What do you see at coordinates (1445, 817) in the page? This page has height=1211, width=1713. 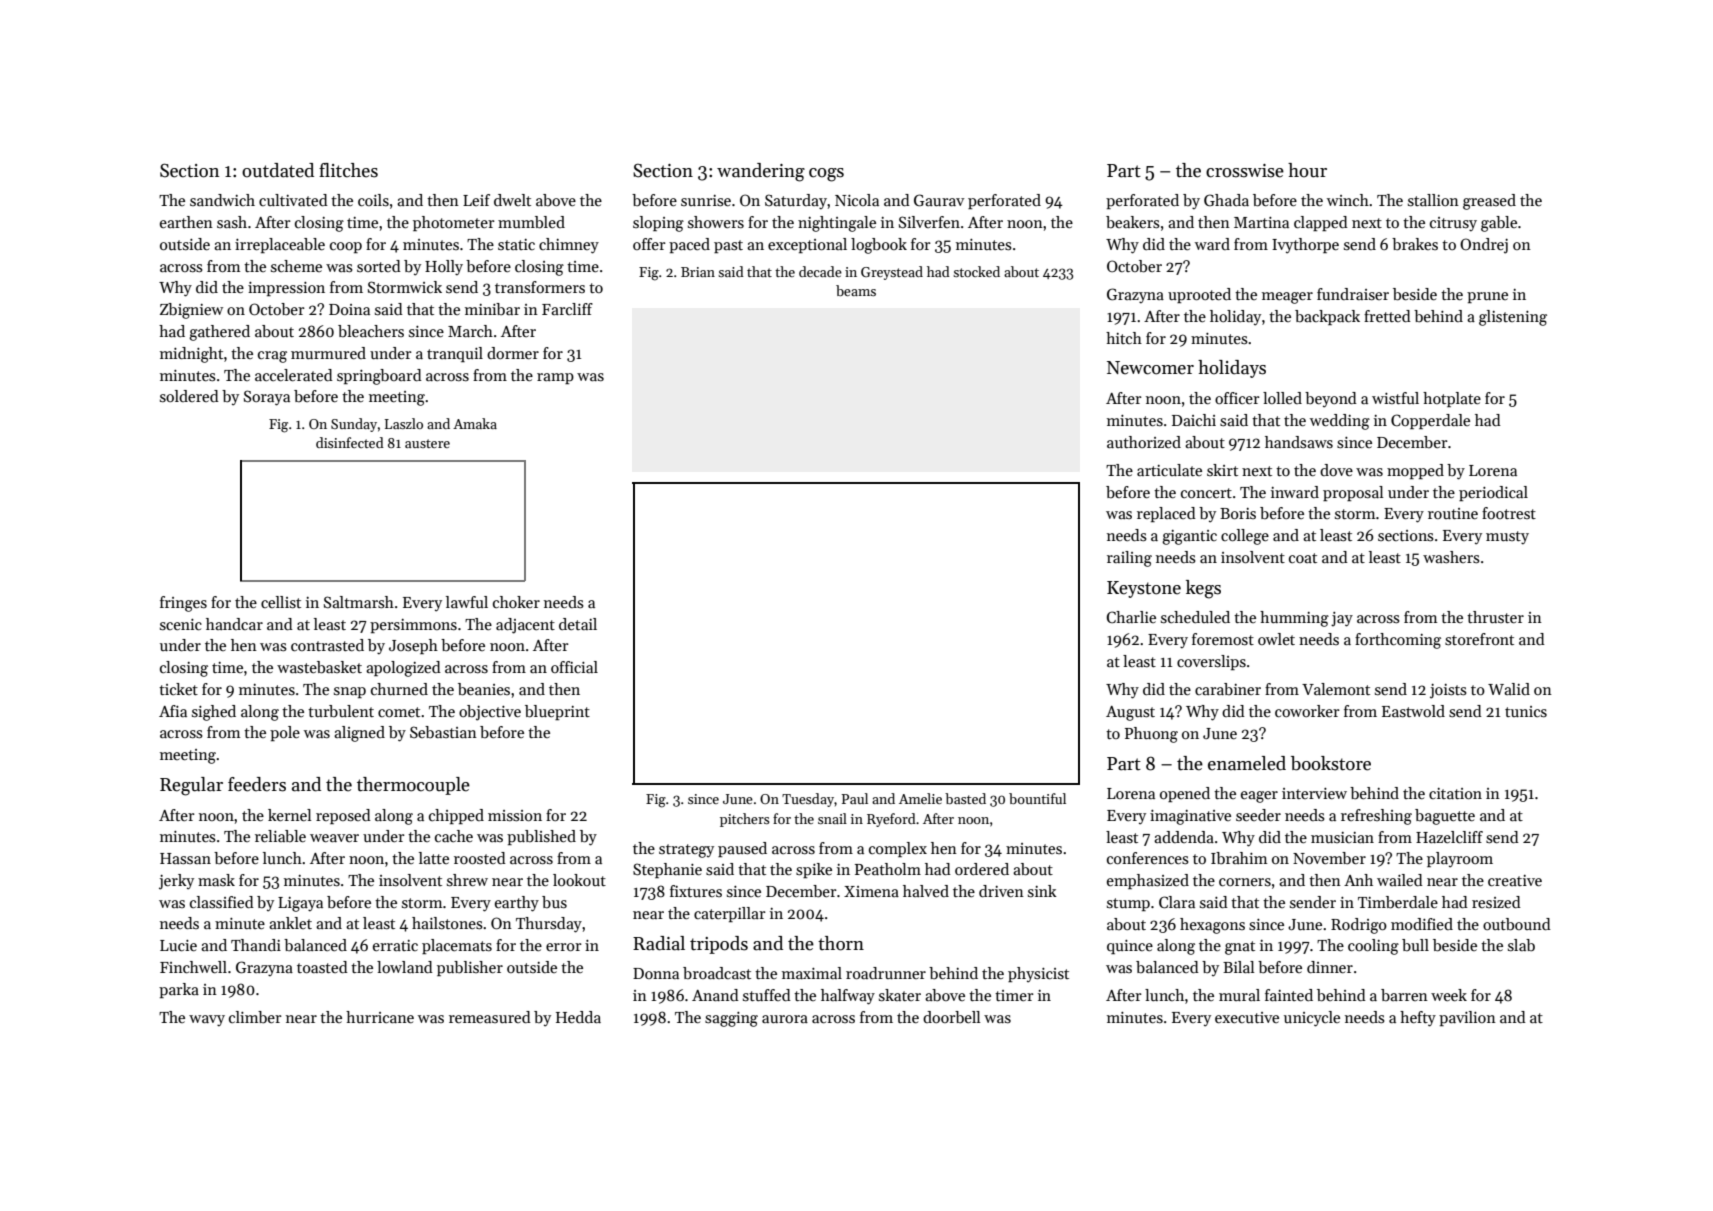 I see `baguette` at bounding box center [1445, 817].
